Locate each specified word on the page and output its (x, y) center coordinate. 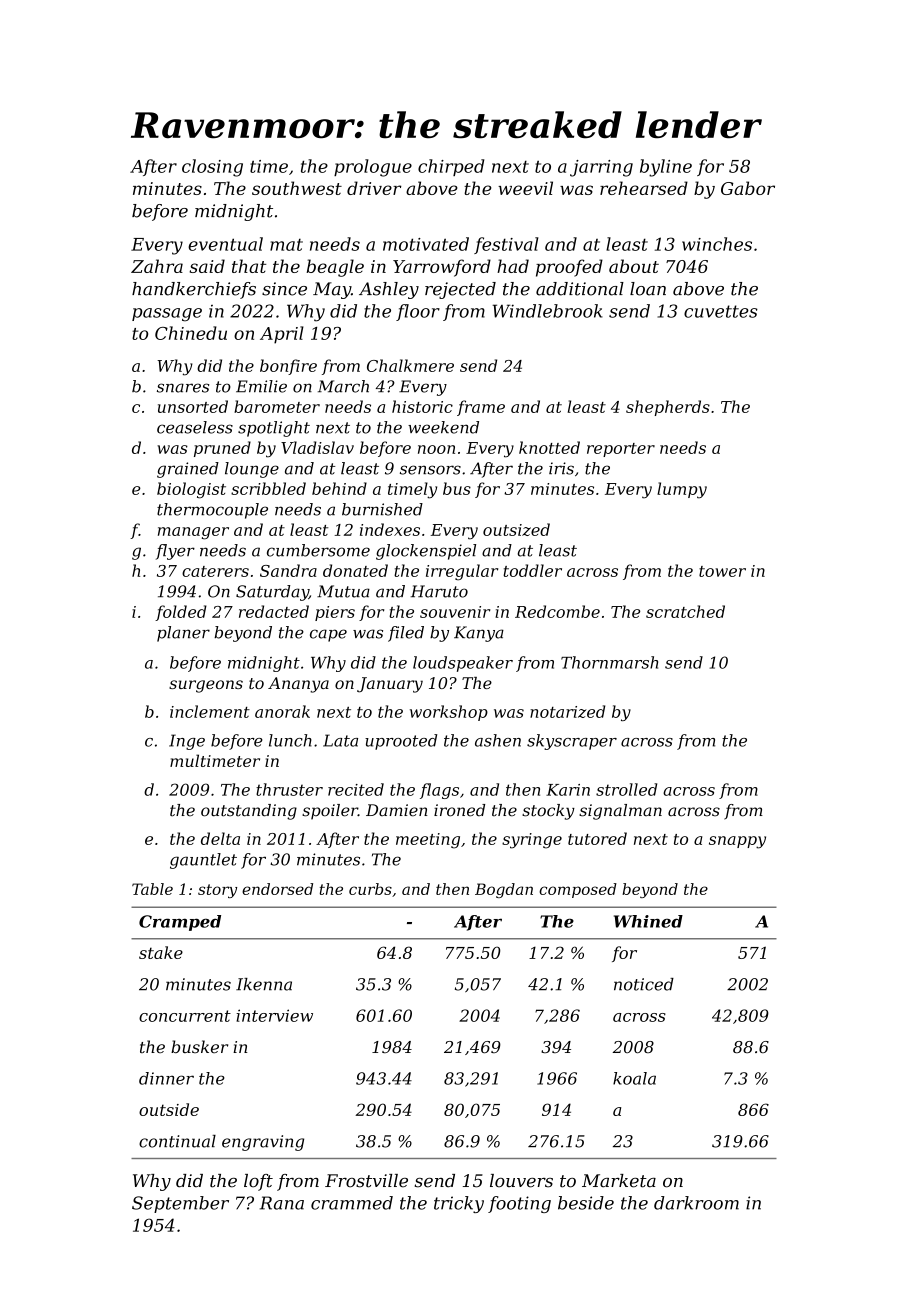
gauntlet (203, 861)
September (180, 1204)
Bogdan (504, 890)
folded (181, 613)
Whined (648, 921)
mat (286, 244)
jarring (601, 168)
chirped (451, 167)
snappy (737, 842)
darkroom (696, 1203)
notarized (567, 711)
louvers (521, 1181)
